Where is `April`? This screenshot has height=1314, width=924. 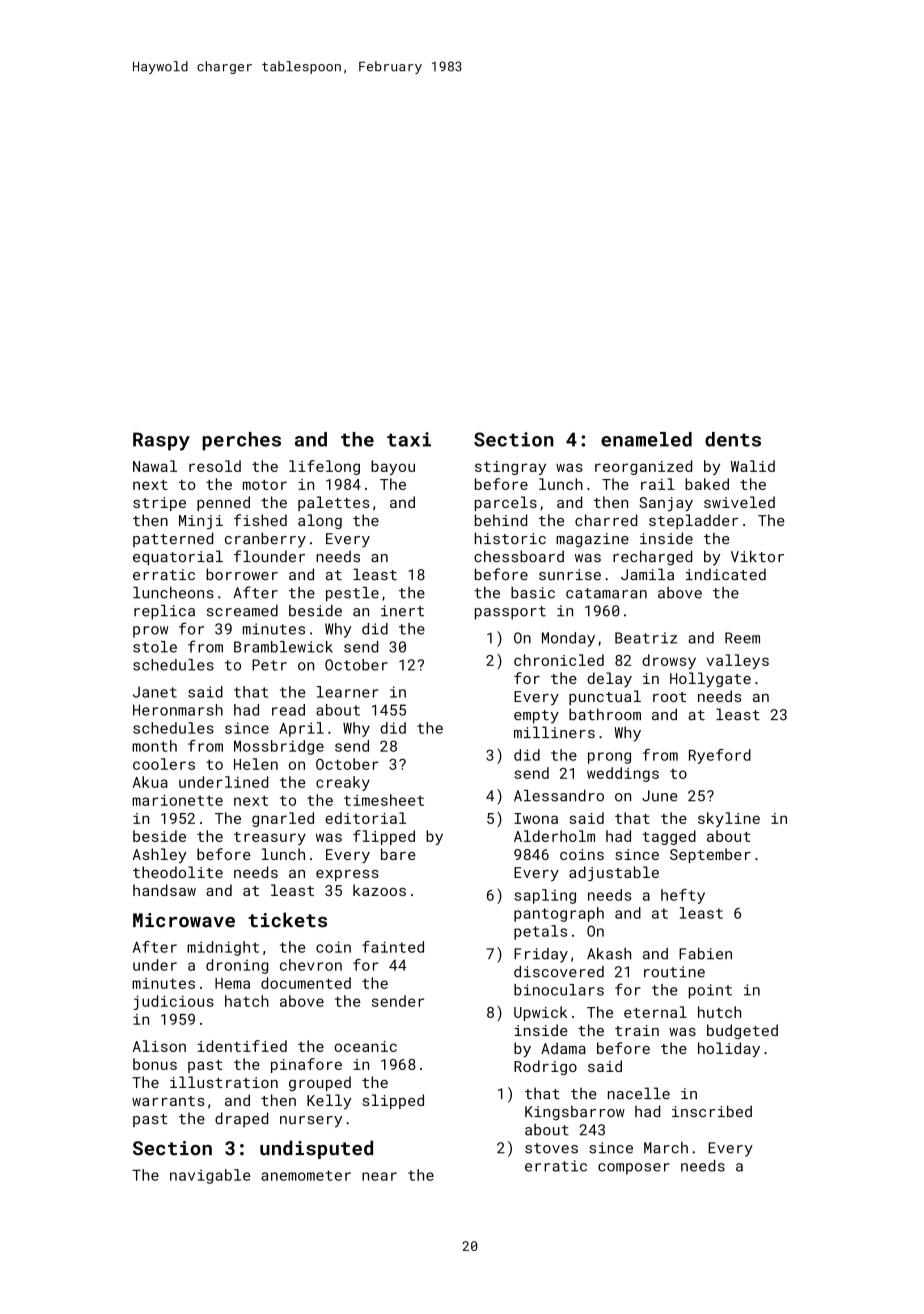 April is located at coordinates (301, 729).
